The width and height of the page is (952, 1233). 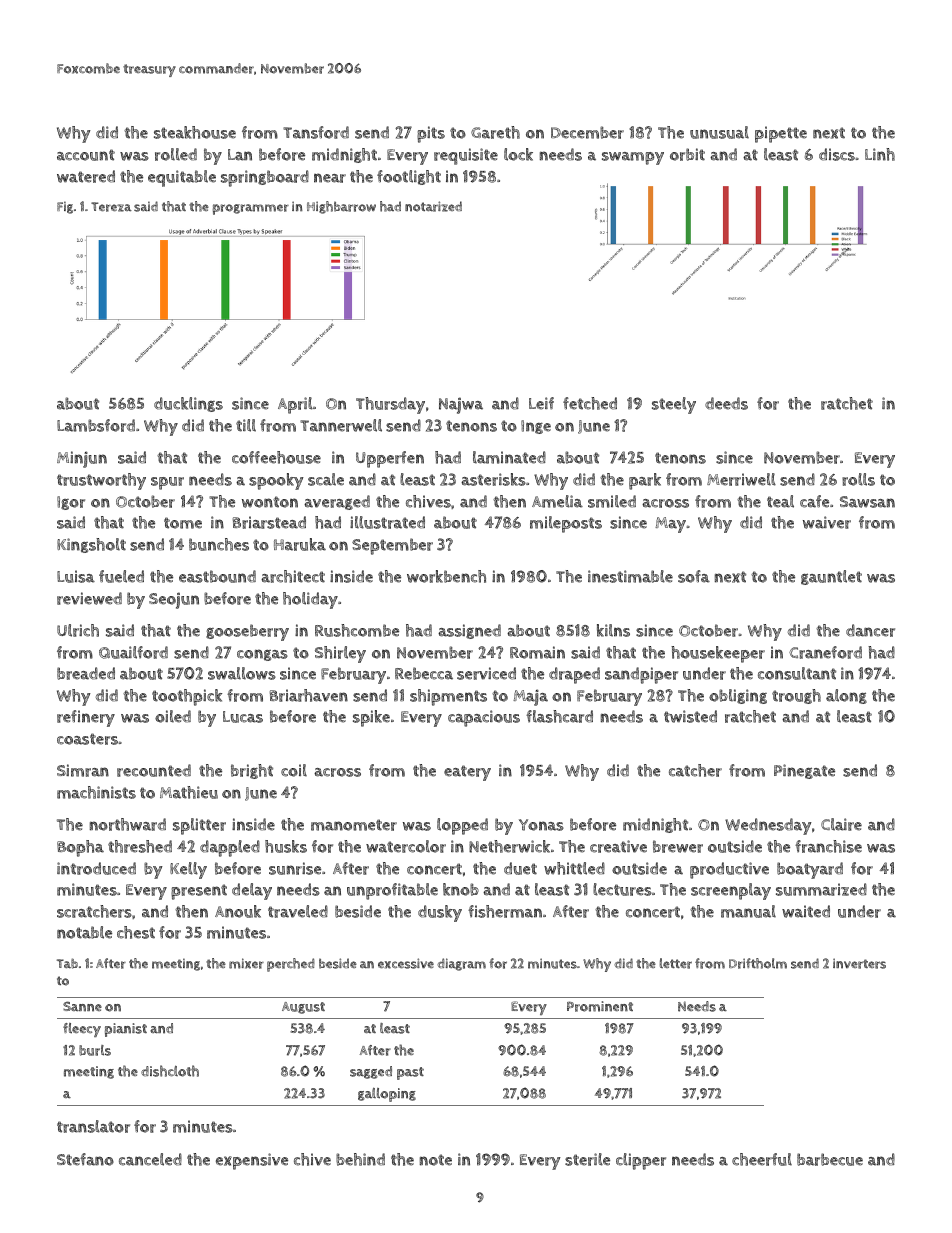 What do you see at coordinates (469, 631) in the page?
I see `assigned` at bounding box center [469, 631].
